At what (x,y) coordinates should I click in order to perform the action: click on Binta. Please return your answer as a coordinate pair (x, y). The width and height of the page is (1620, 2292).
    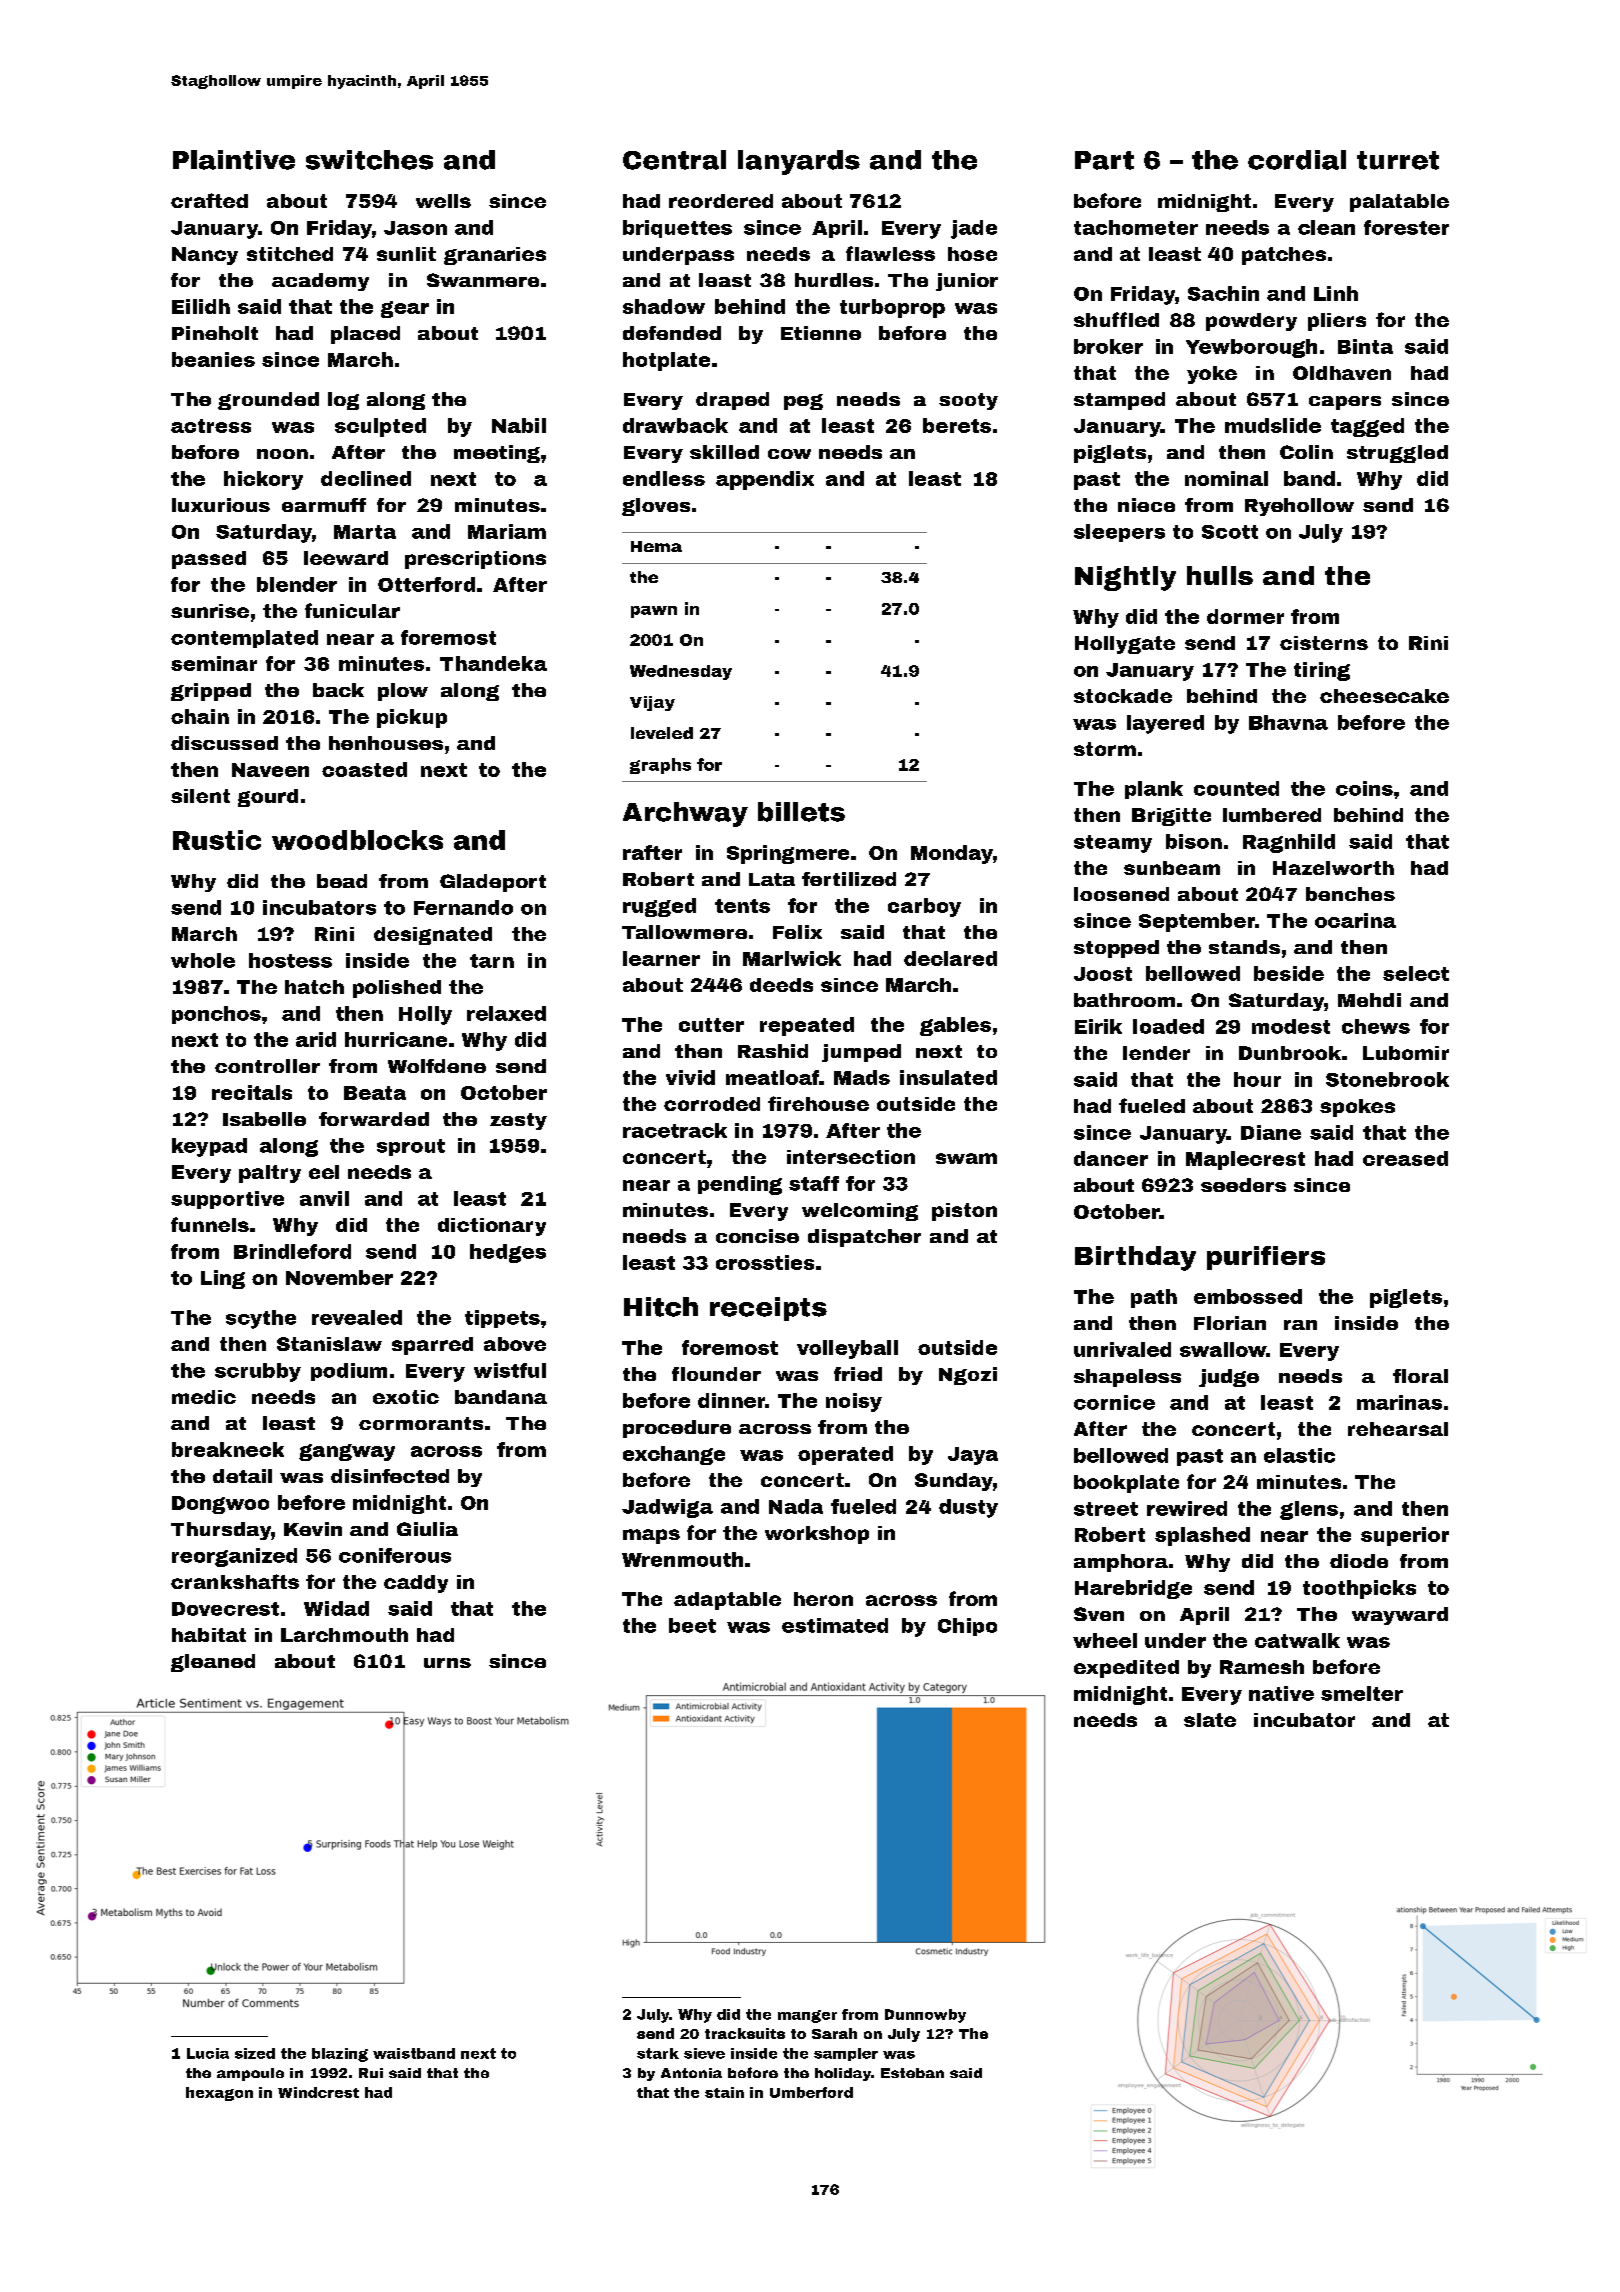
    Looking at the image, I should click on (1365, 346).
